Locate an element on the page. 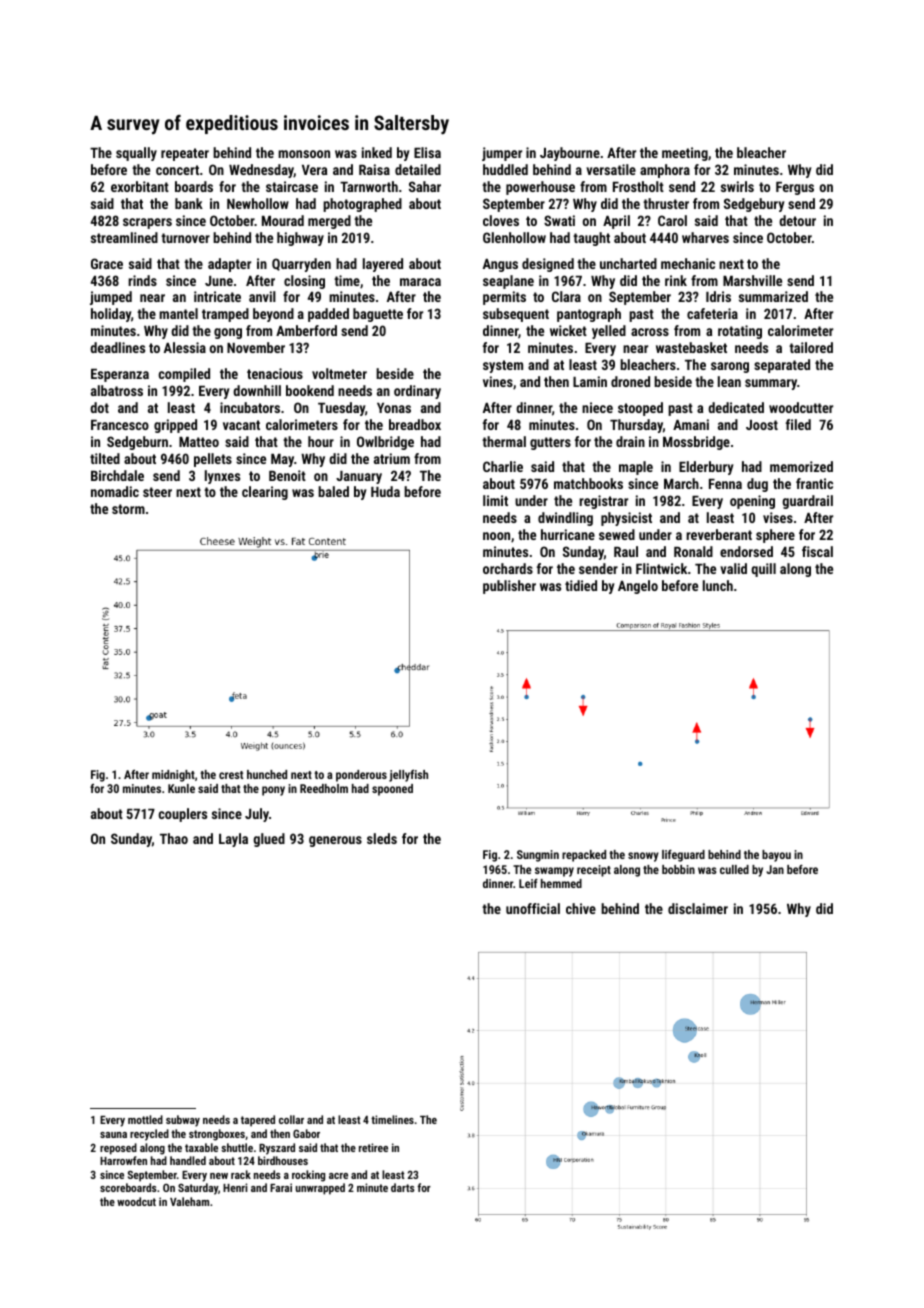 The image size is (924, 1308). limit is located at coordinates (495, 500).
